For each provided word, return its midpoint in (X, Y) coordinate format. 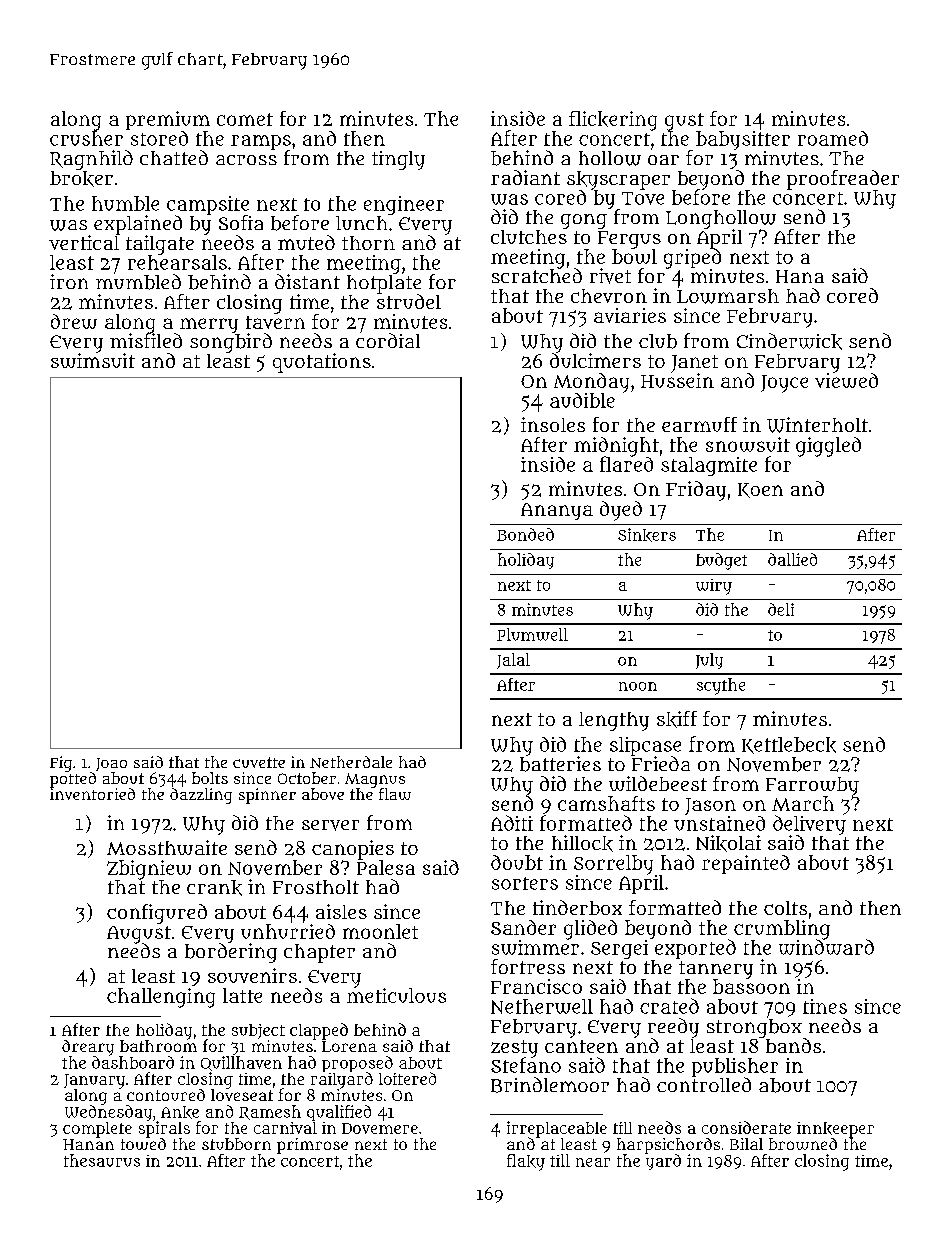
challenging (161, 998)
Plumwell (532, 634)
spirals (164, 1129)
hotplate (384, 284)
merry (209, 325)
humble (125, 203)
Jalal (513, 661)
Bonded (525, 534)
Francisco (536, 986)
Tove (643, 198)
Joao (111, 764)
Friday (696, 491)
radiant (525, 177)
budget (721, 561)
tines (825, 1006)
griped (692, 258)
